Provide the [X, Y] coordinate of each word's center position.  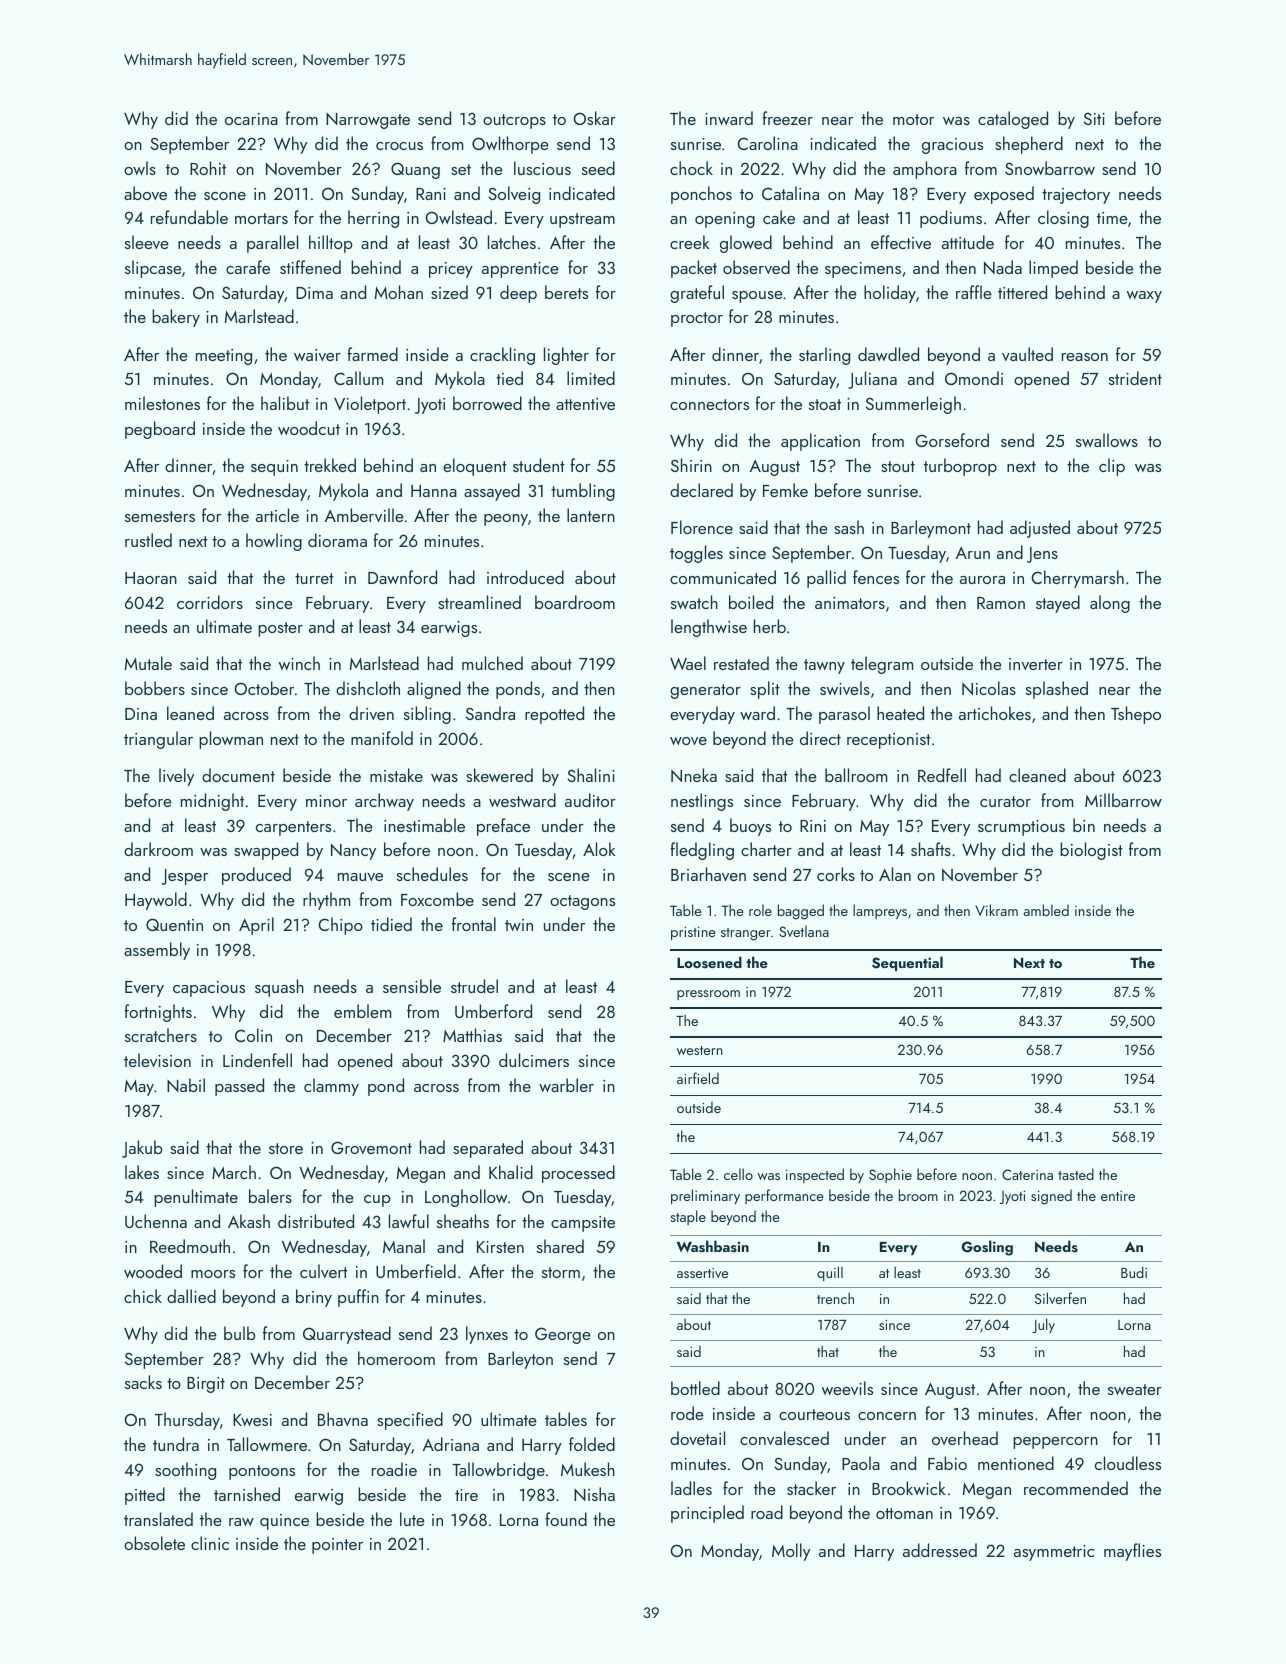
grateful [697, 294]
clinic [210, 1543]
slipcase [153, 269]
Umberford [493, 1011]
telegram [882, 665]
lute [412, 1519]
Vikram [996, 910]
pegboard [160, 430]
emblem [362, 1011]
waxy [1144, 297]
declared [701, 490]
